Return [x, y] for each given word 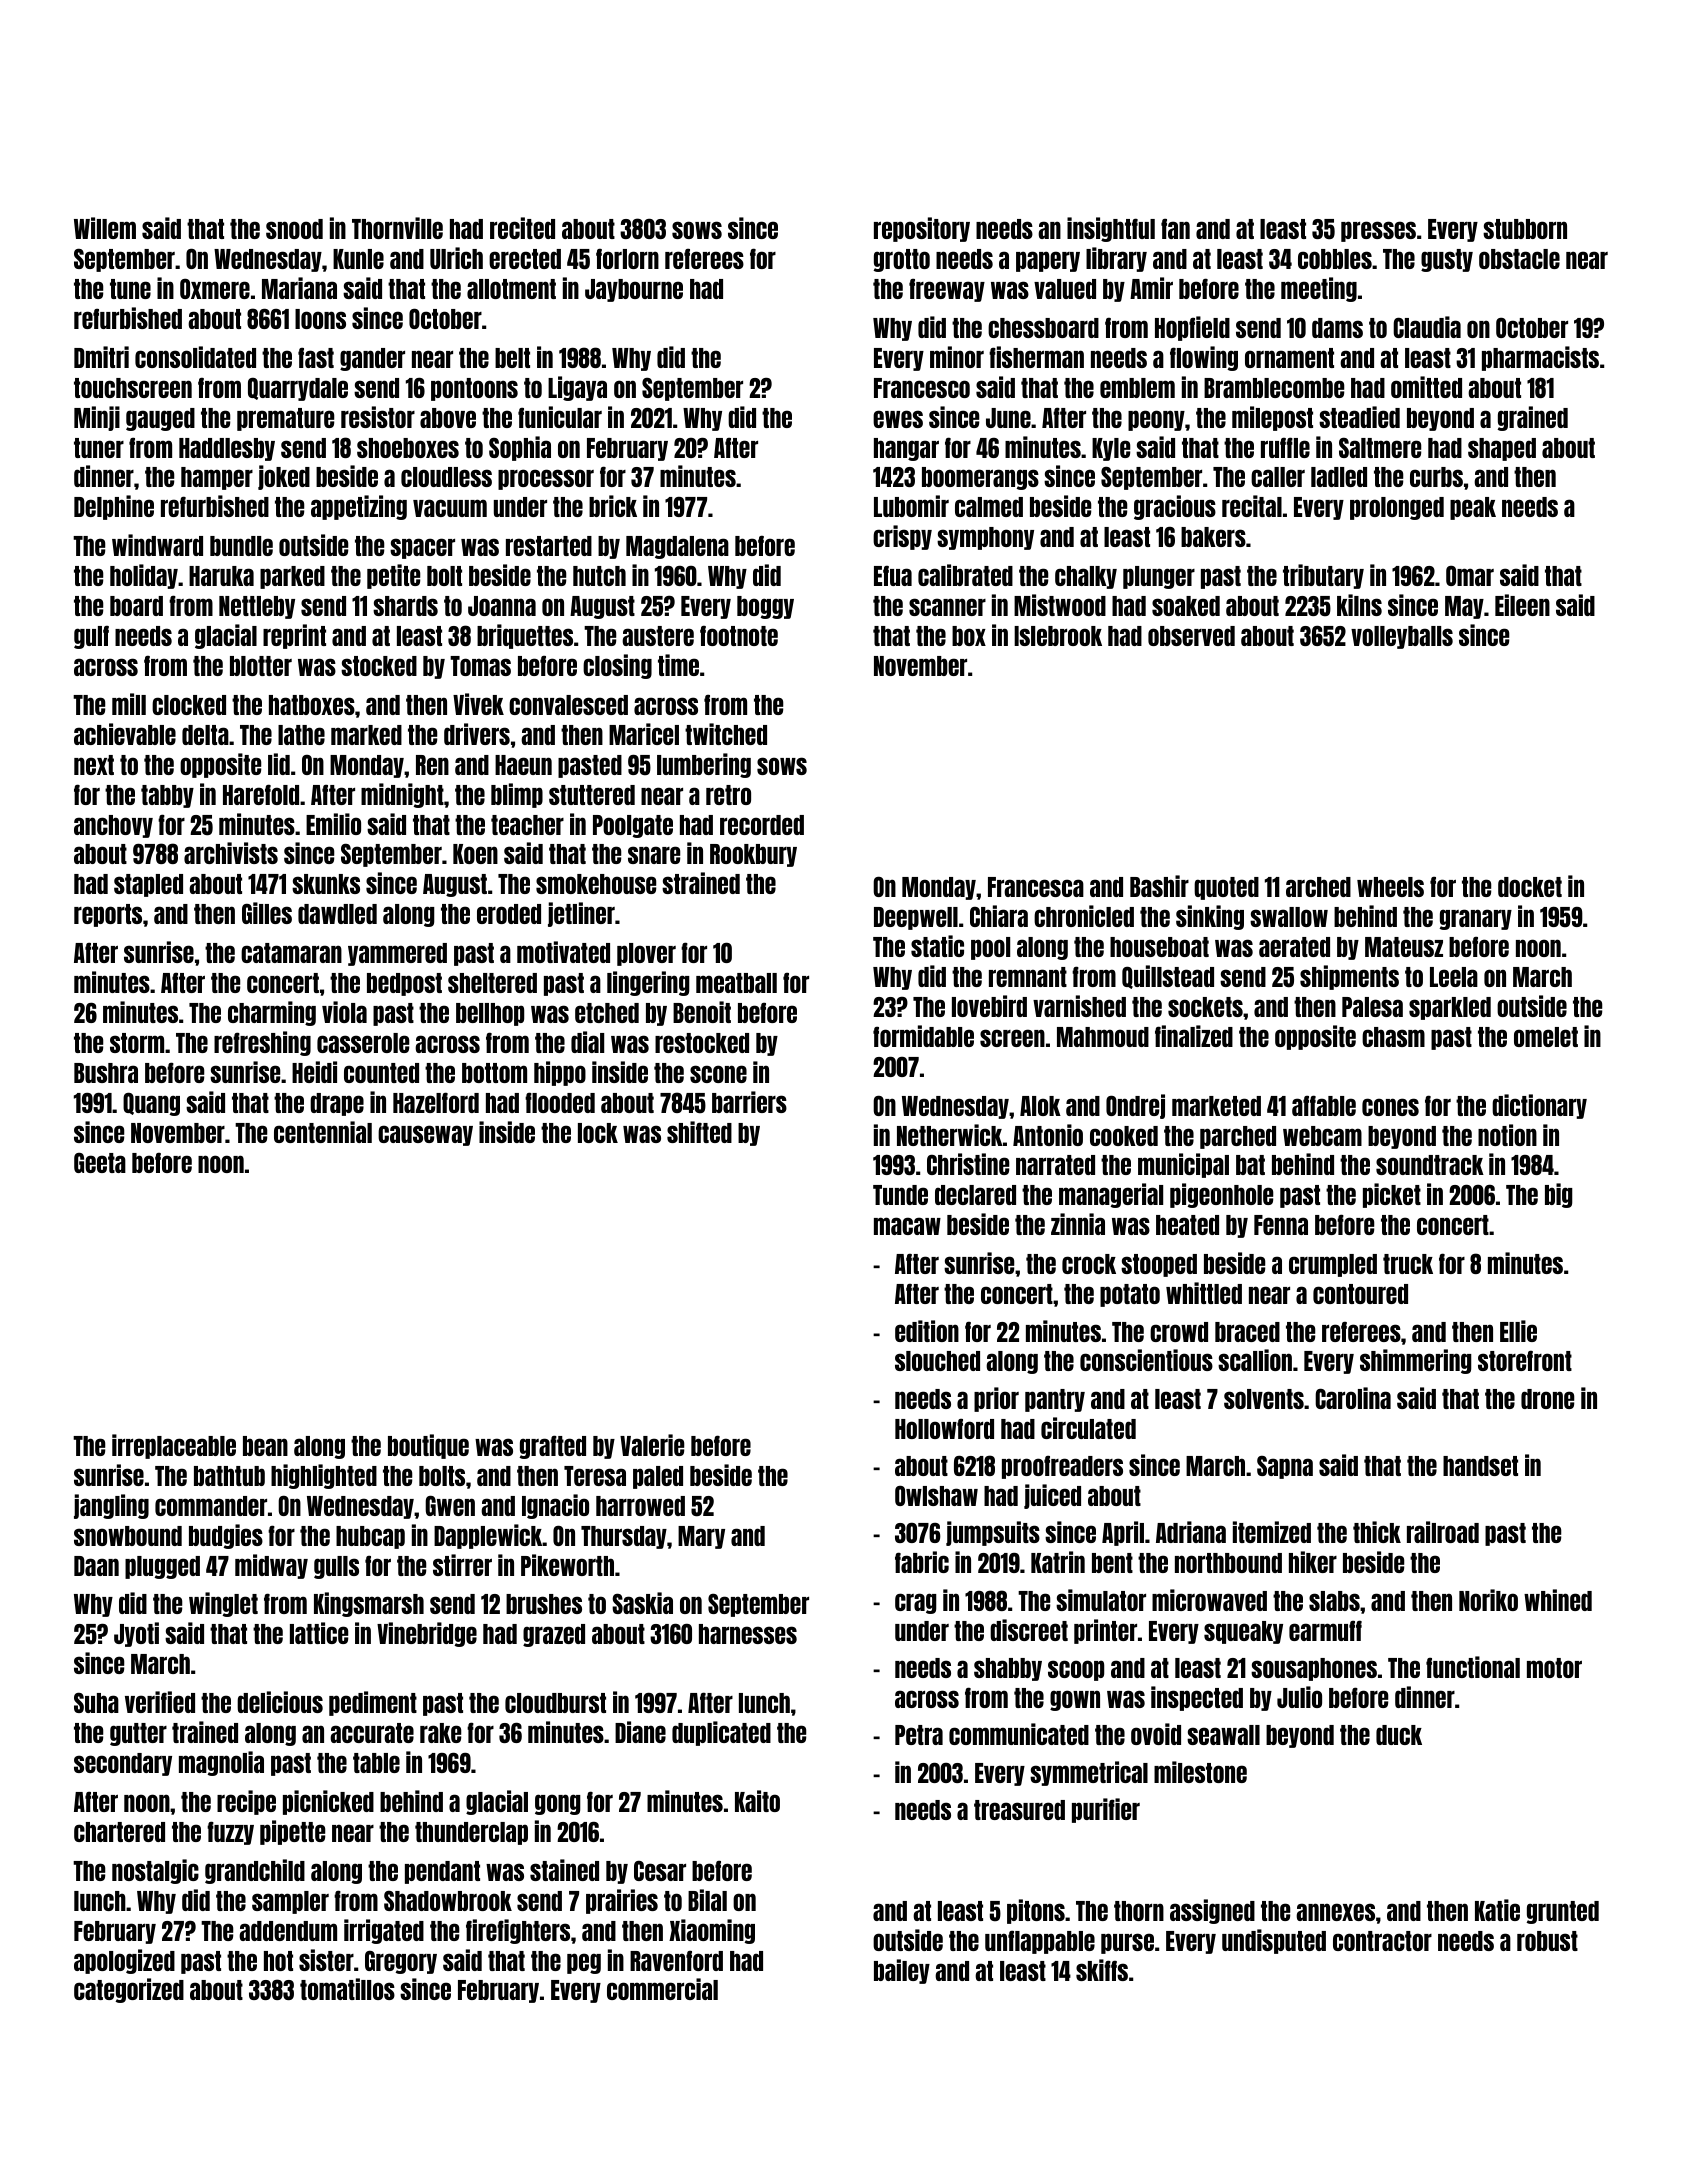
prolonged [1397, 508]
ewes [898, 419]
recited [522, 228]
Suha [96, 1702]
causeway [425, 1135]
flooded [560, 1102]
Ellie [1518, 1331]
